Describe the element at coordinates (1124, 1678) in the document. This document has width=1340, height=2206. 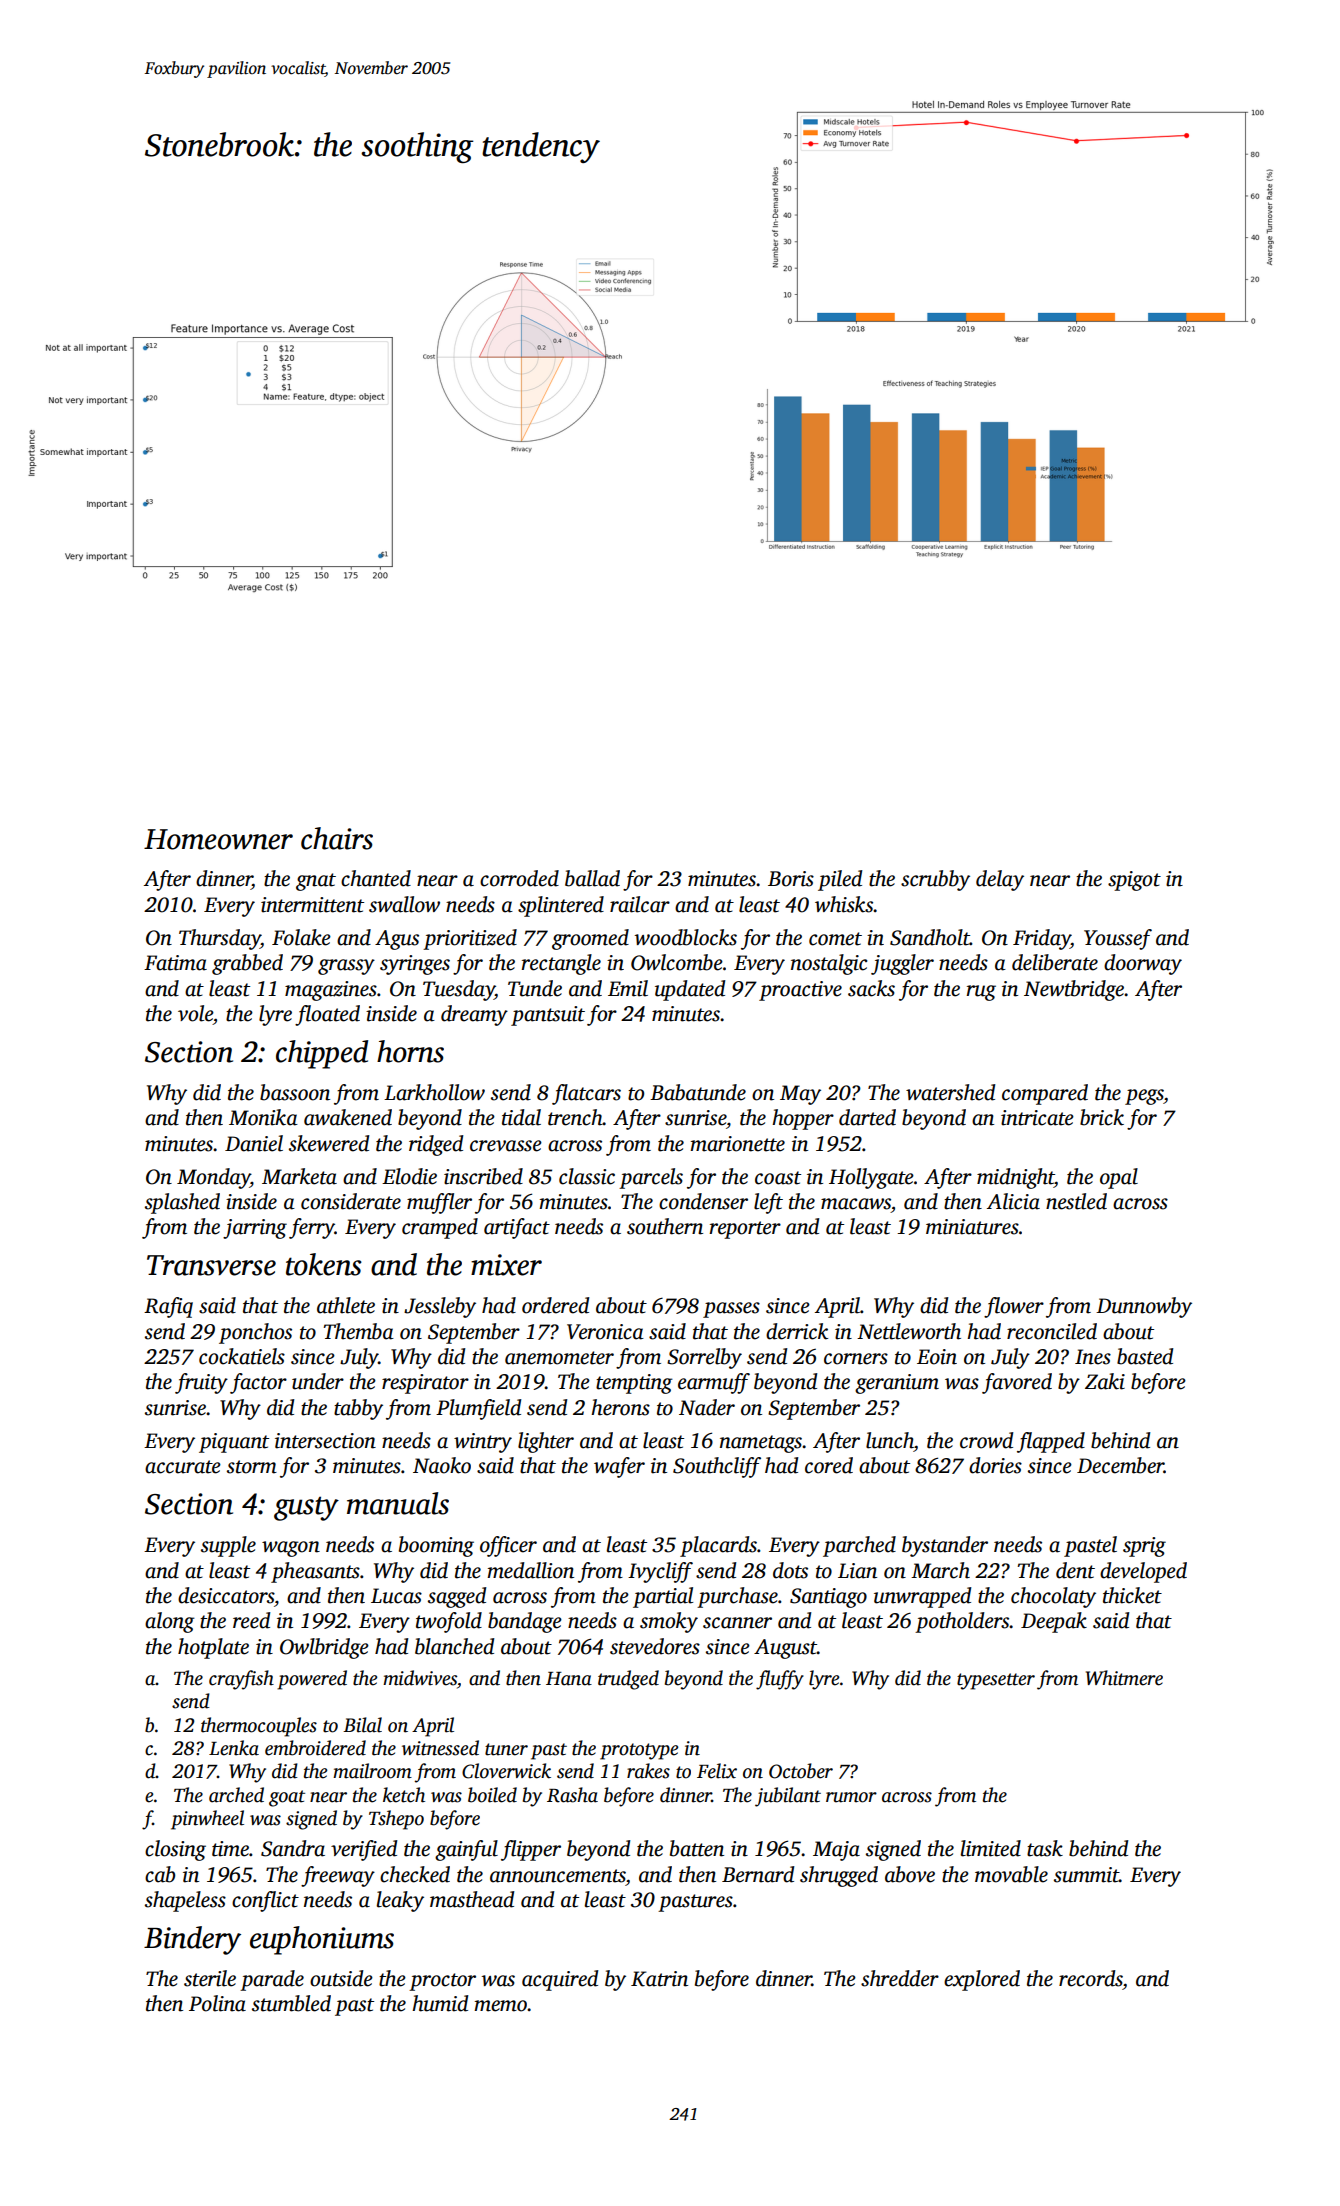
I see `Whitmere` at that location.
